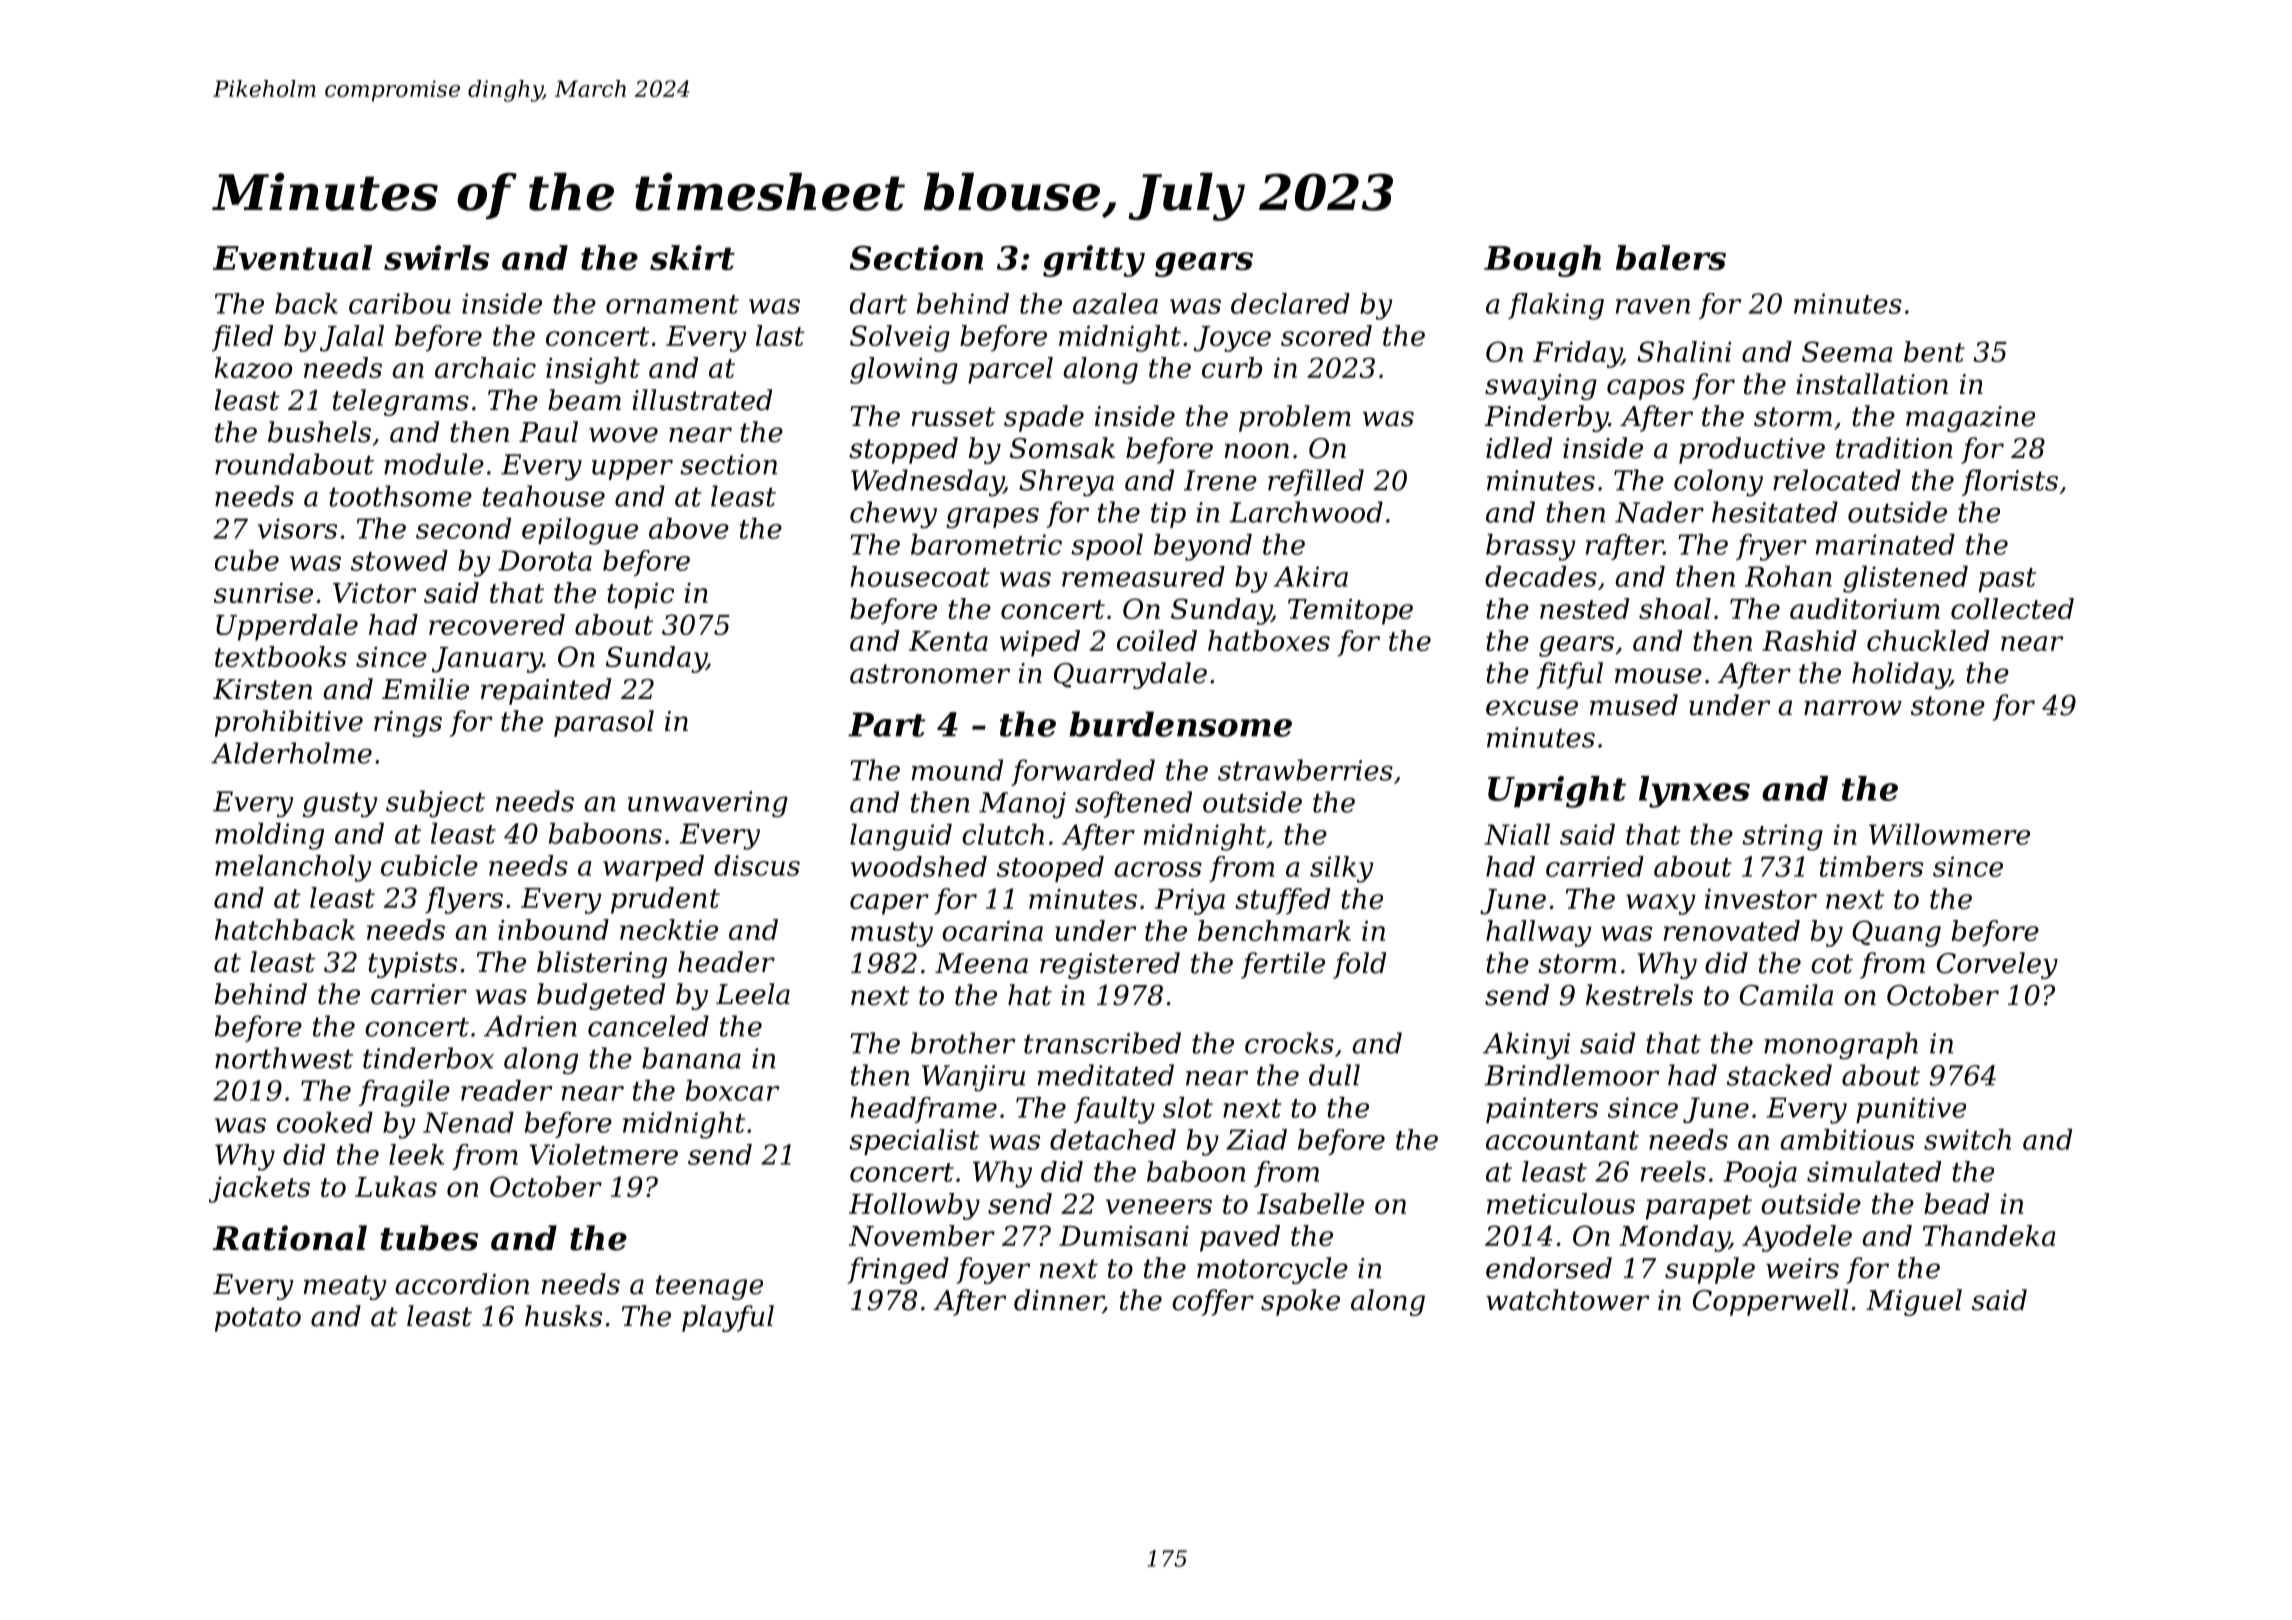 Image resolution: width=2292 pixels, height=1620 pixels. Describe the element at coordinates (1113, 1139) in the image. I see `detached` at that location.
